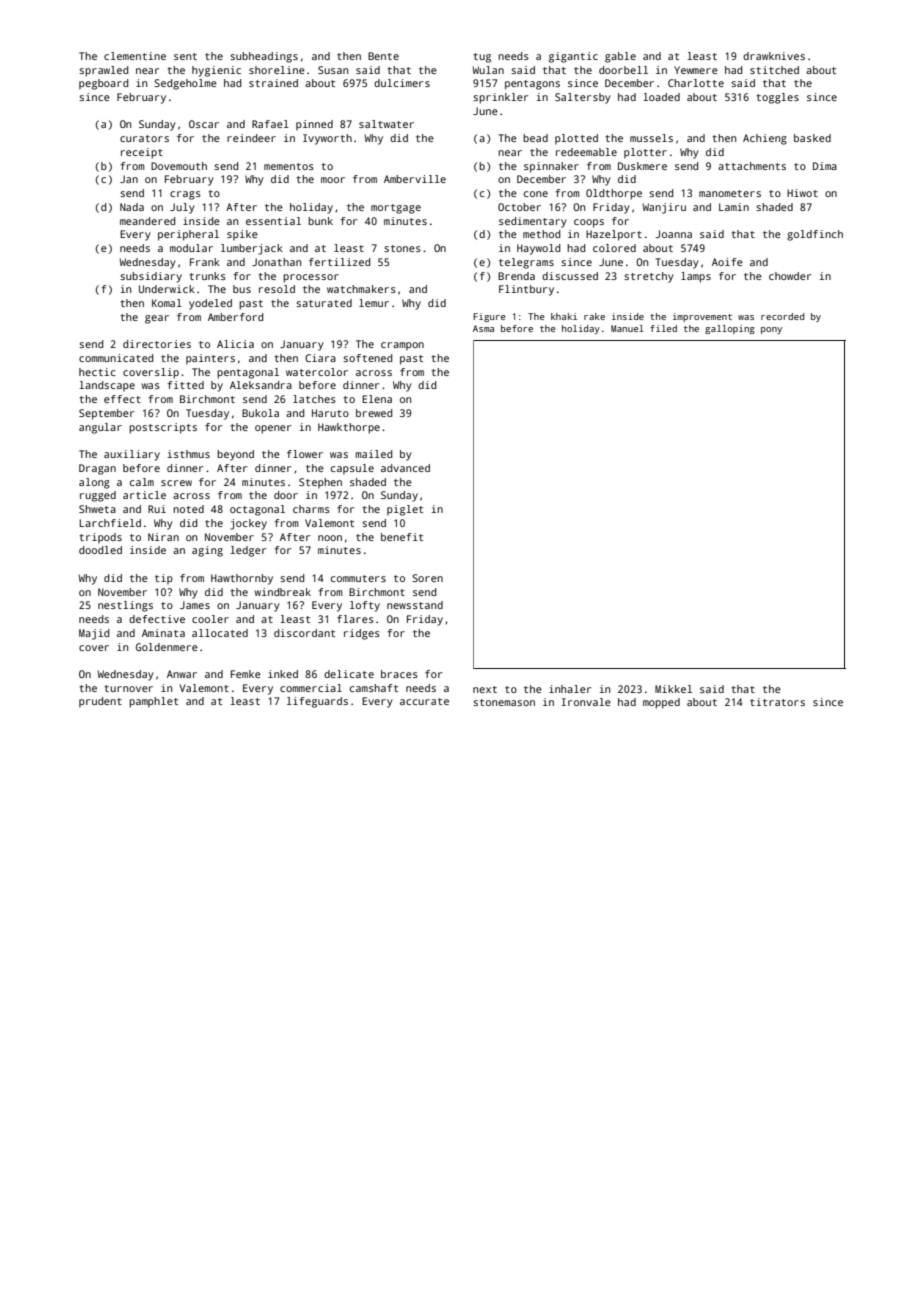 This document has width=924, height=1308. I want to click on newsstand, so click(415, 605).
